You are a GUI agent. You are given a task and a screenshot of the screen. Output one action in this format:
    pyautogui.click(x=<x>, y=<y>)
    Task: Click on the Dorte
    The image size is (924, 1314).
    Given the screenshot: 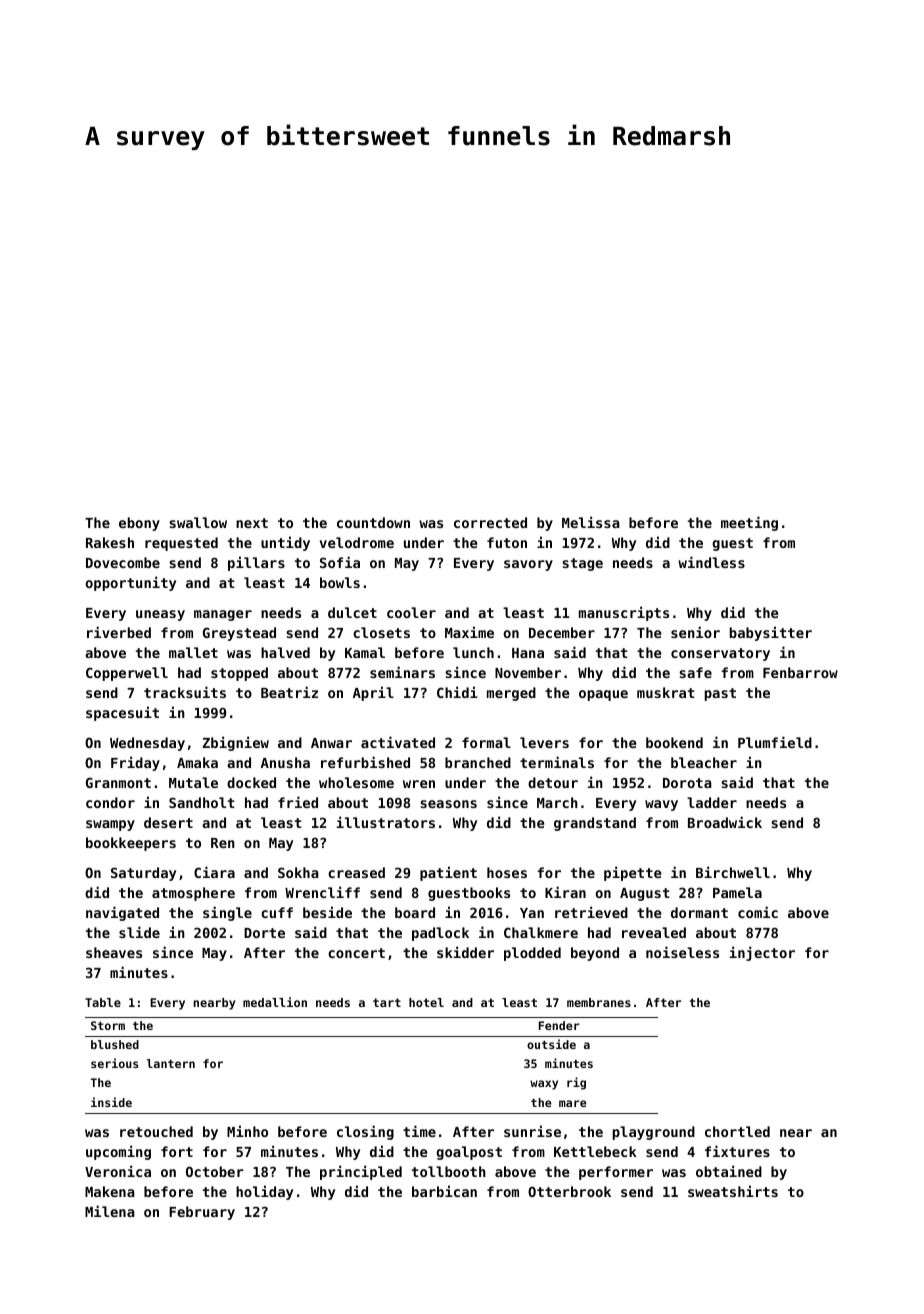 What is the action you would take?
    pyautogui.click(x=264, y=933)
